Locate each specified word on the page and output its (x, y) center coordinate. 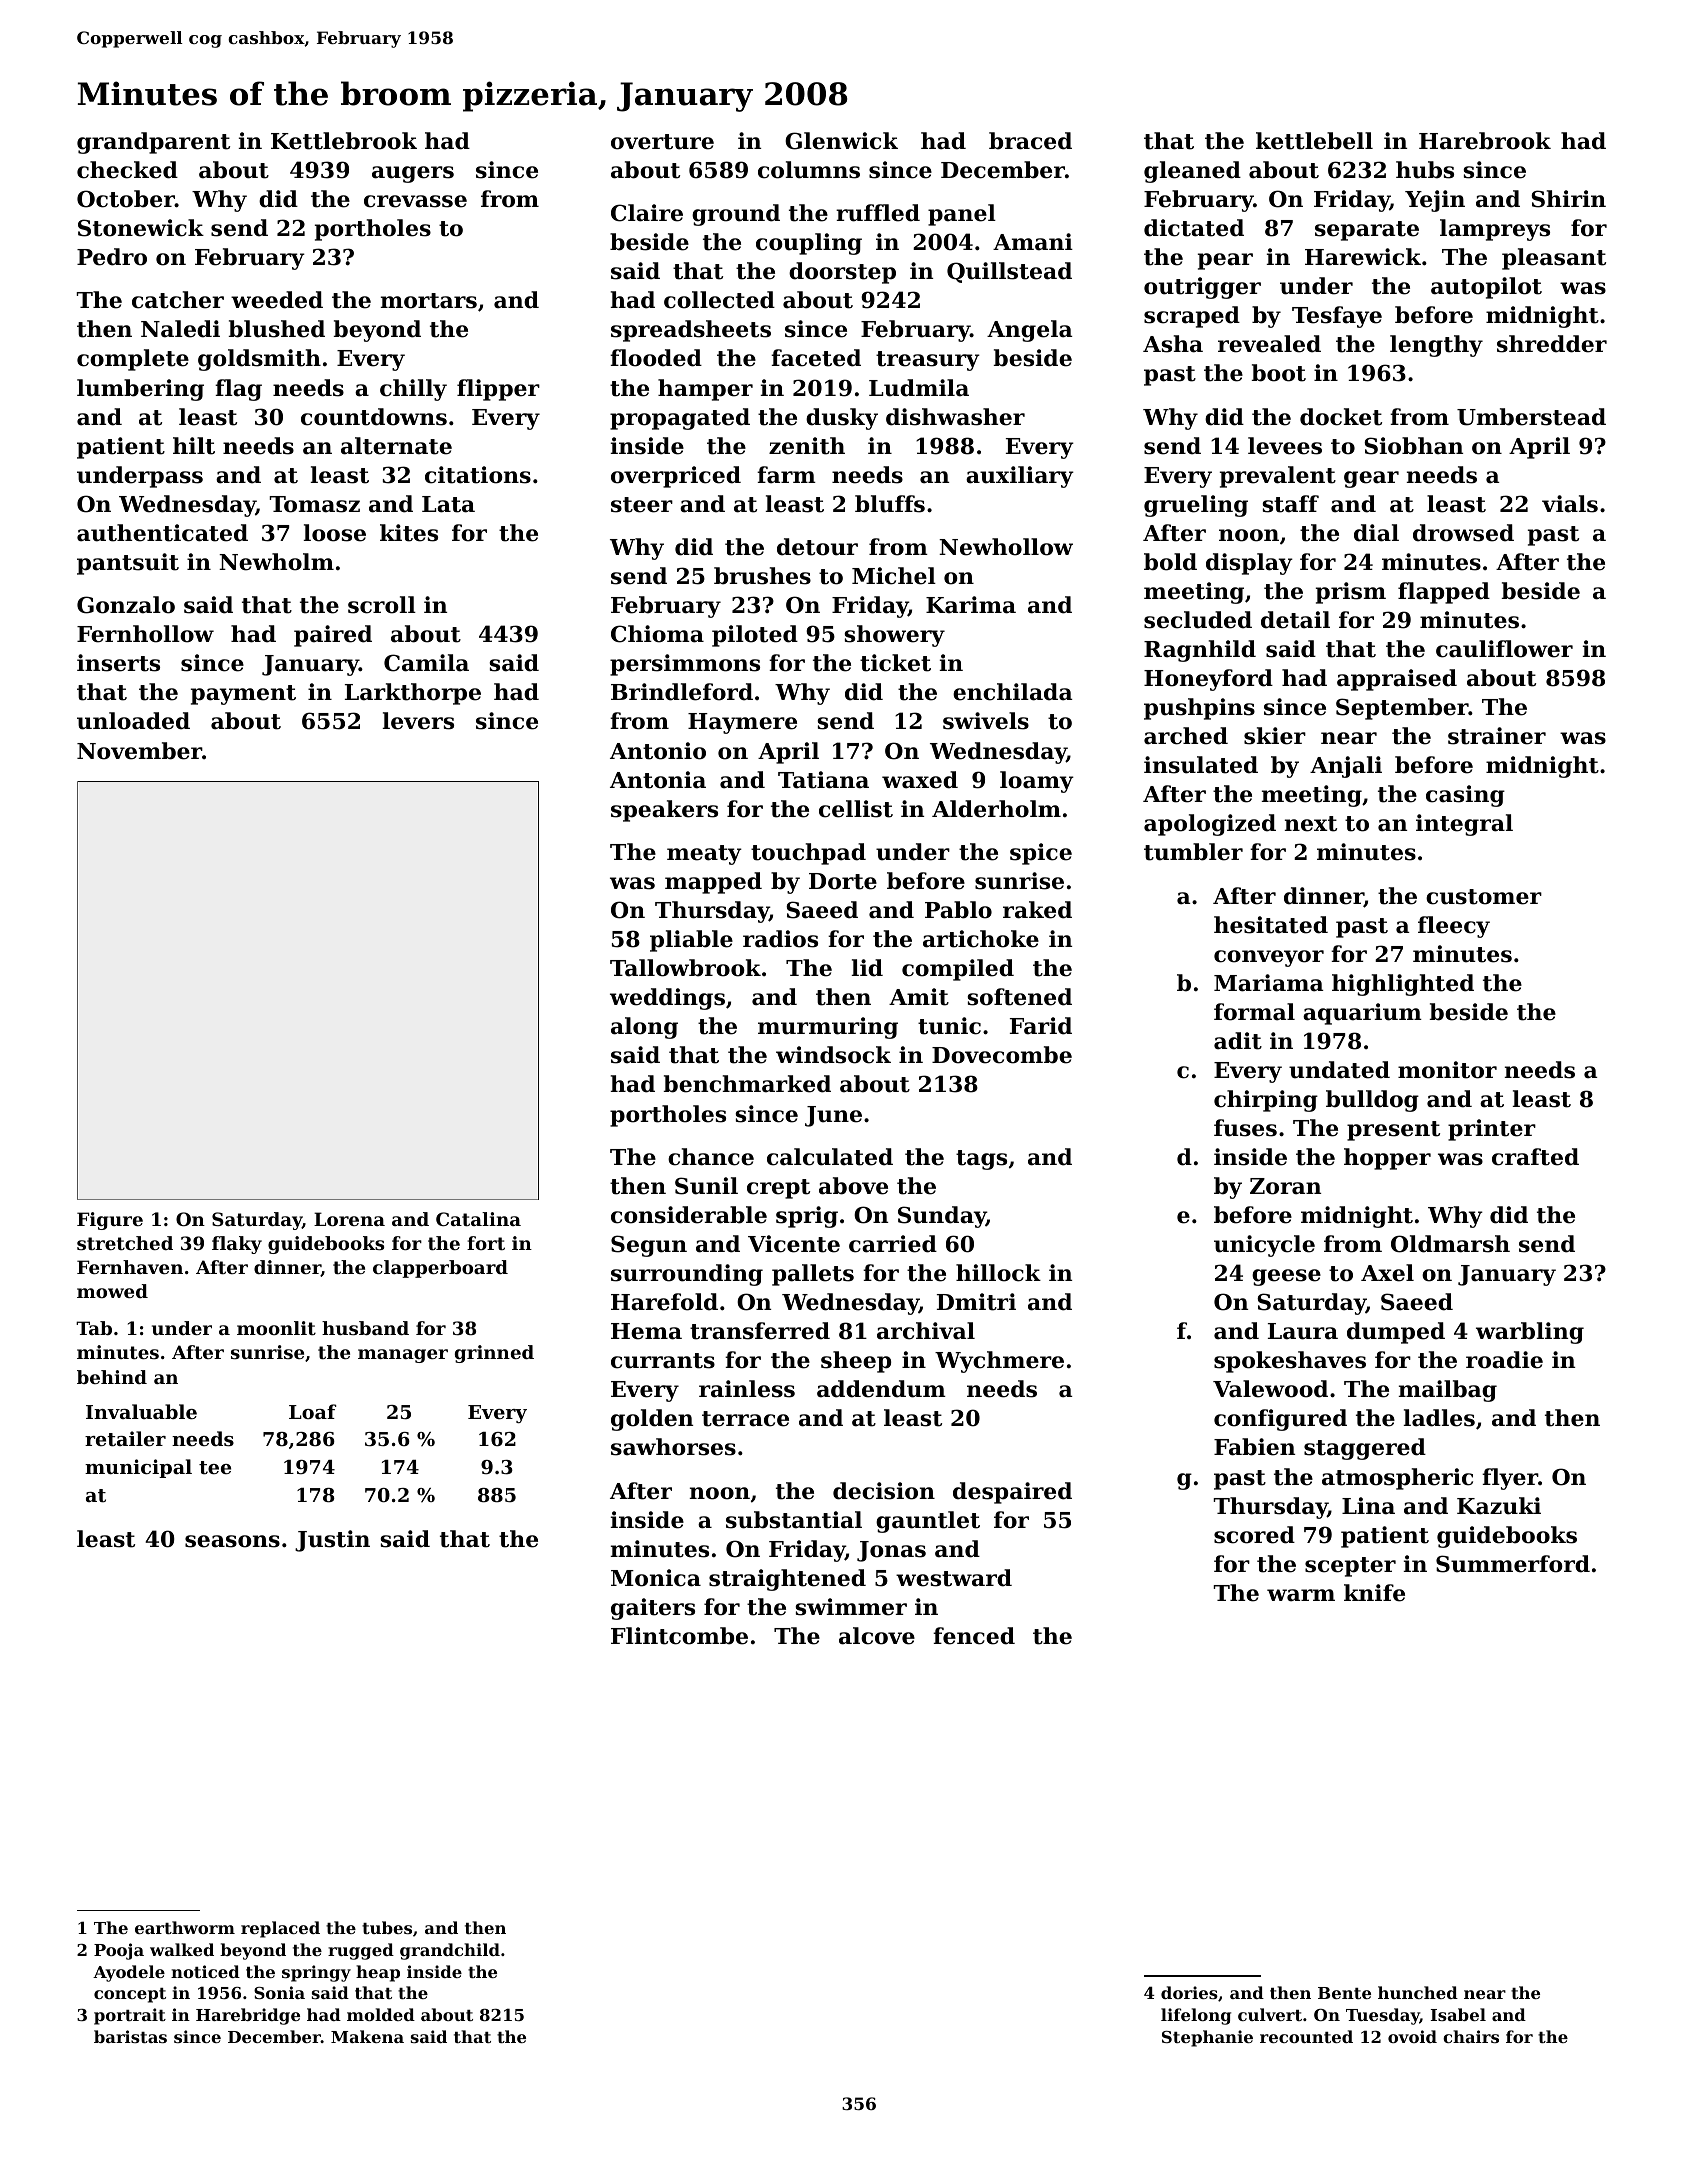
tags (981, 1160)
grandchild (450, 1951)
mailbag (1447, 1391)
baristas (130, 2036)
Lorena (349, 1219)
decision (884, 1491)
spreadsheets (691, 331)
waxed (920, 780)
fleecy (1454, 927)
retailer (125, 1439)
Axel (1387, 1273)
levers (418, 721)
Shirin (1568, 199)
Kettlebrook (344, 141)
